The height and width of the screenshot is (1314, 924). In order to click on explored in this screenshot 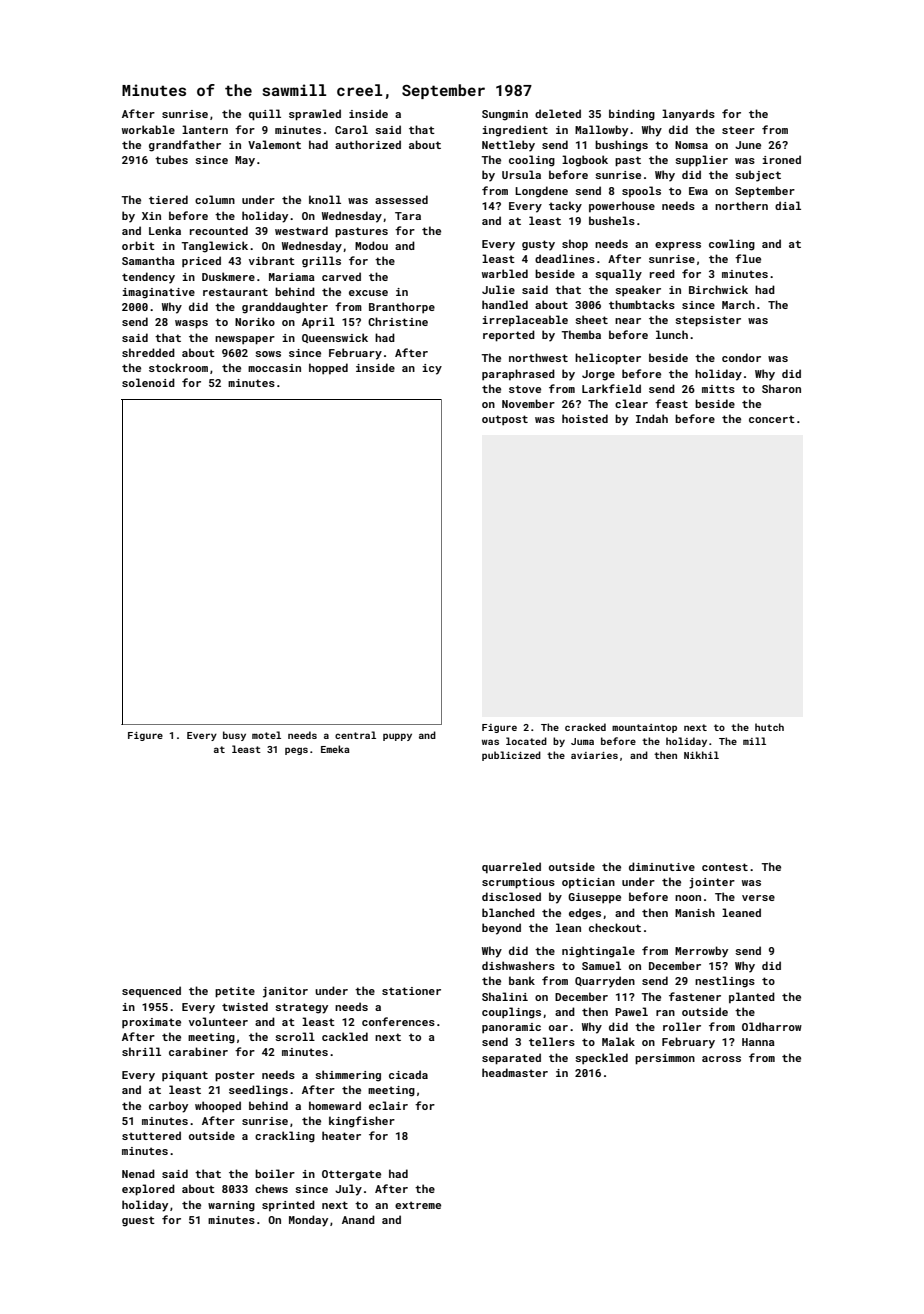, I will do `click(148, 1190)`.
